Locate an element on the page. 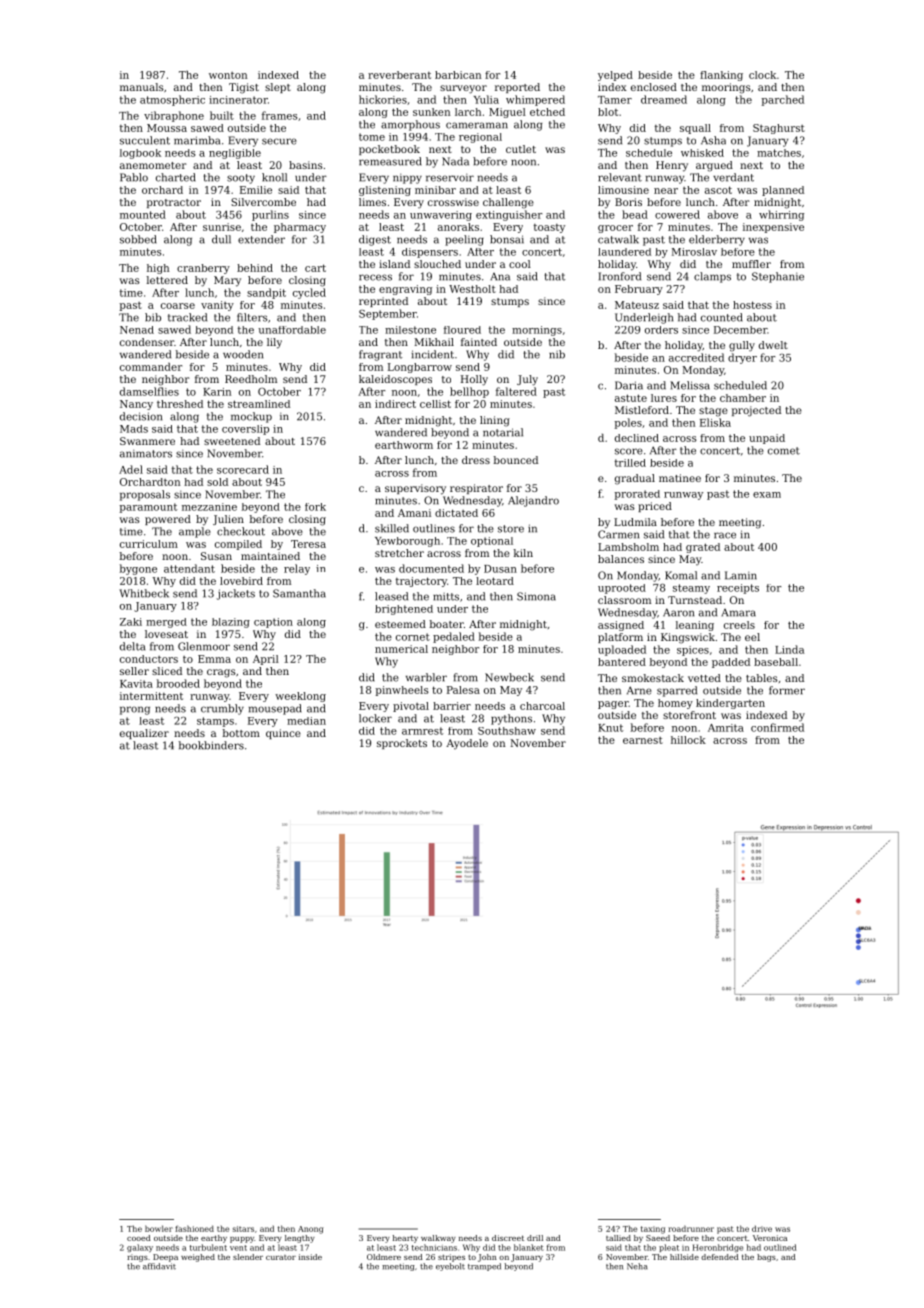 This page has height=1308, width=924. Adel is located at coordinates (131, 469).
